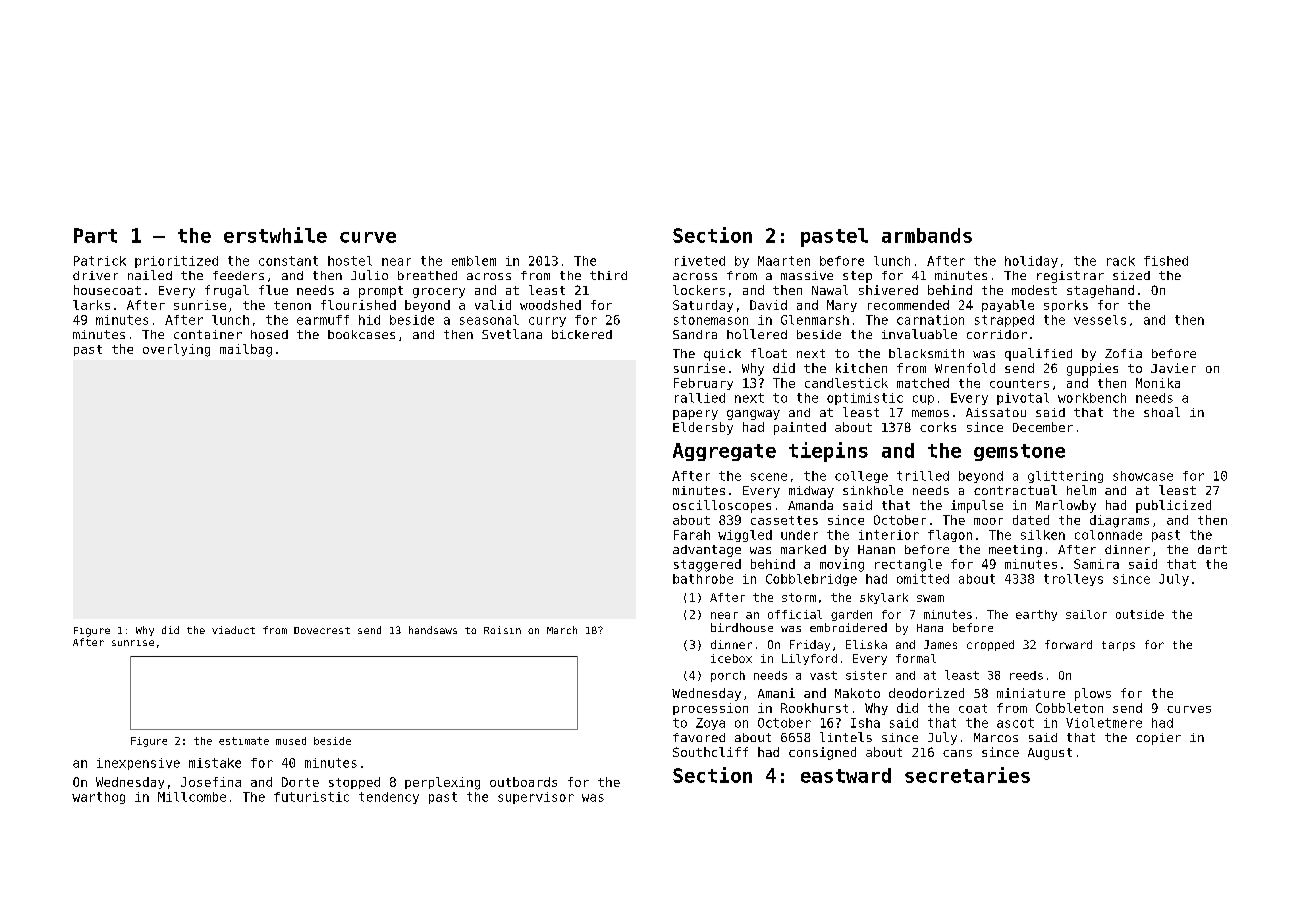  What do you see at coordinates (865, 723) in the screenshot?
I see `Isha` at bounding box center [865, 723].
